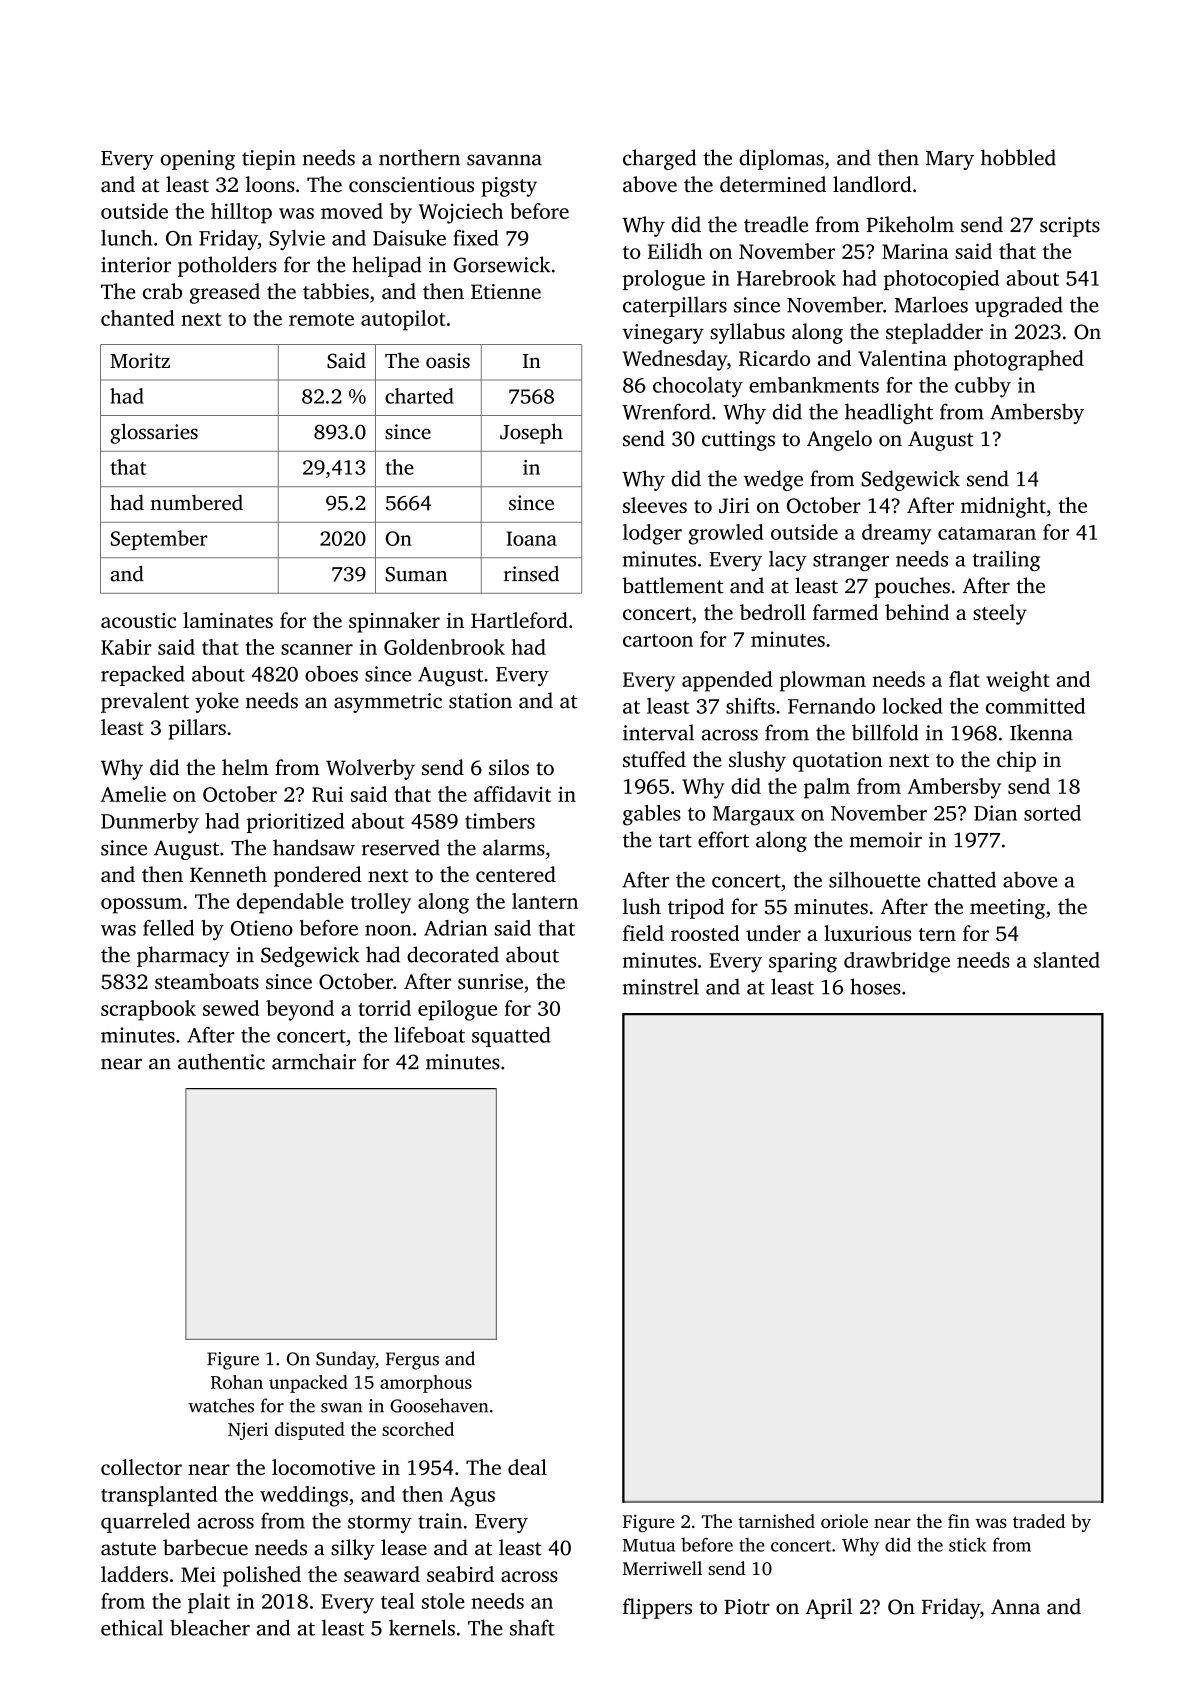  What do you see at coordinates (1006, 561) in the screenshot?
I see `trailing` at bounding box center [1006, 561].
